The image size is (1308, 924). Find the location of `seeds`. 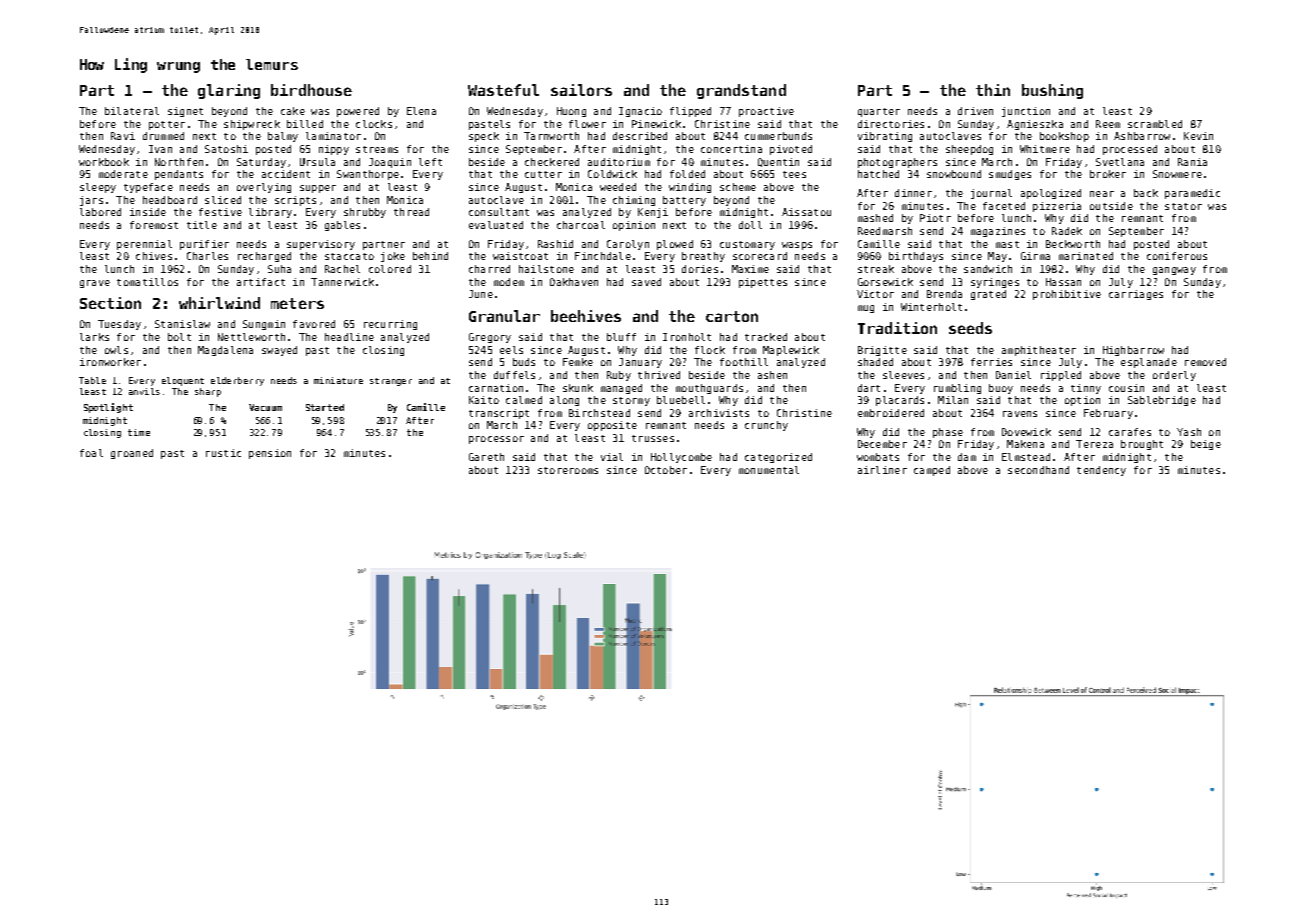

seeds is located at coordinates (970, 328).
